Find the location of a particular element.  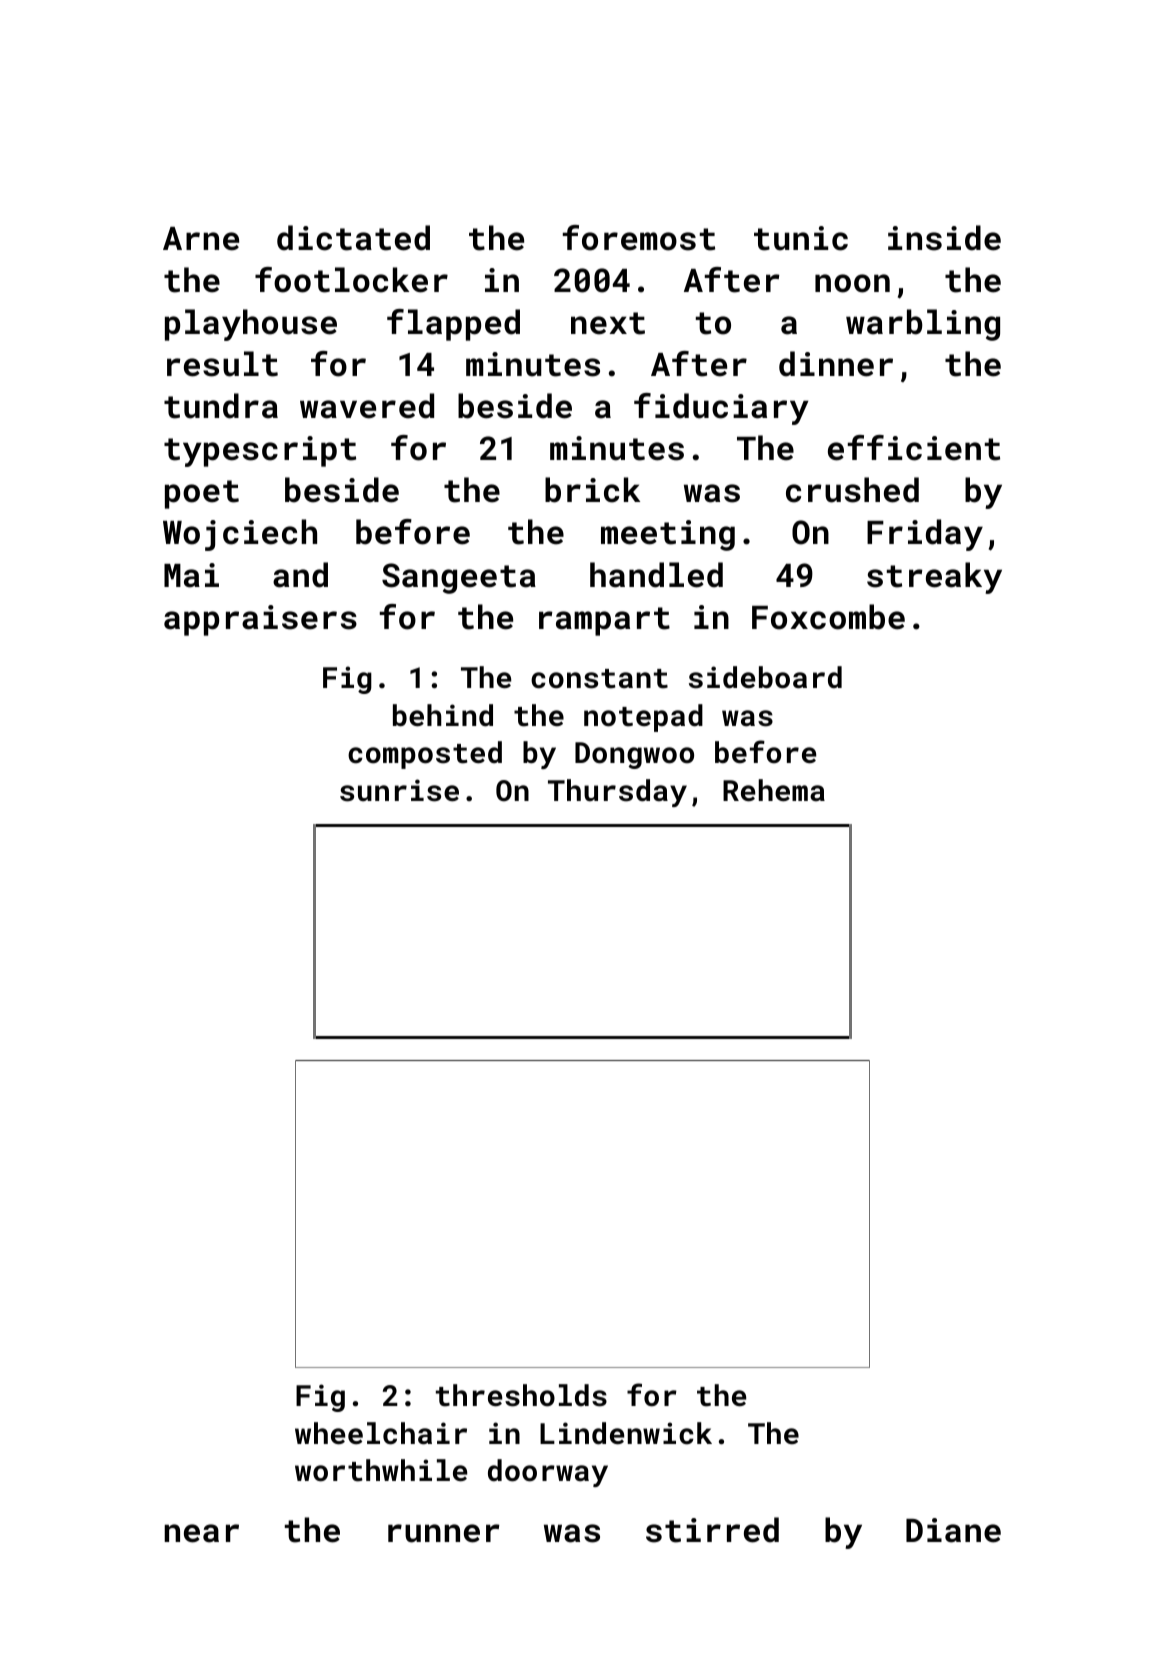

near is located at coordinates (201, 1533).
